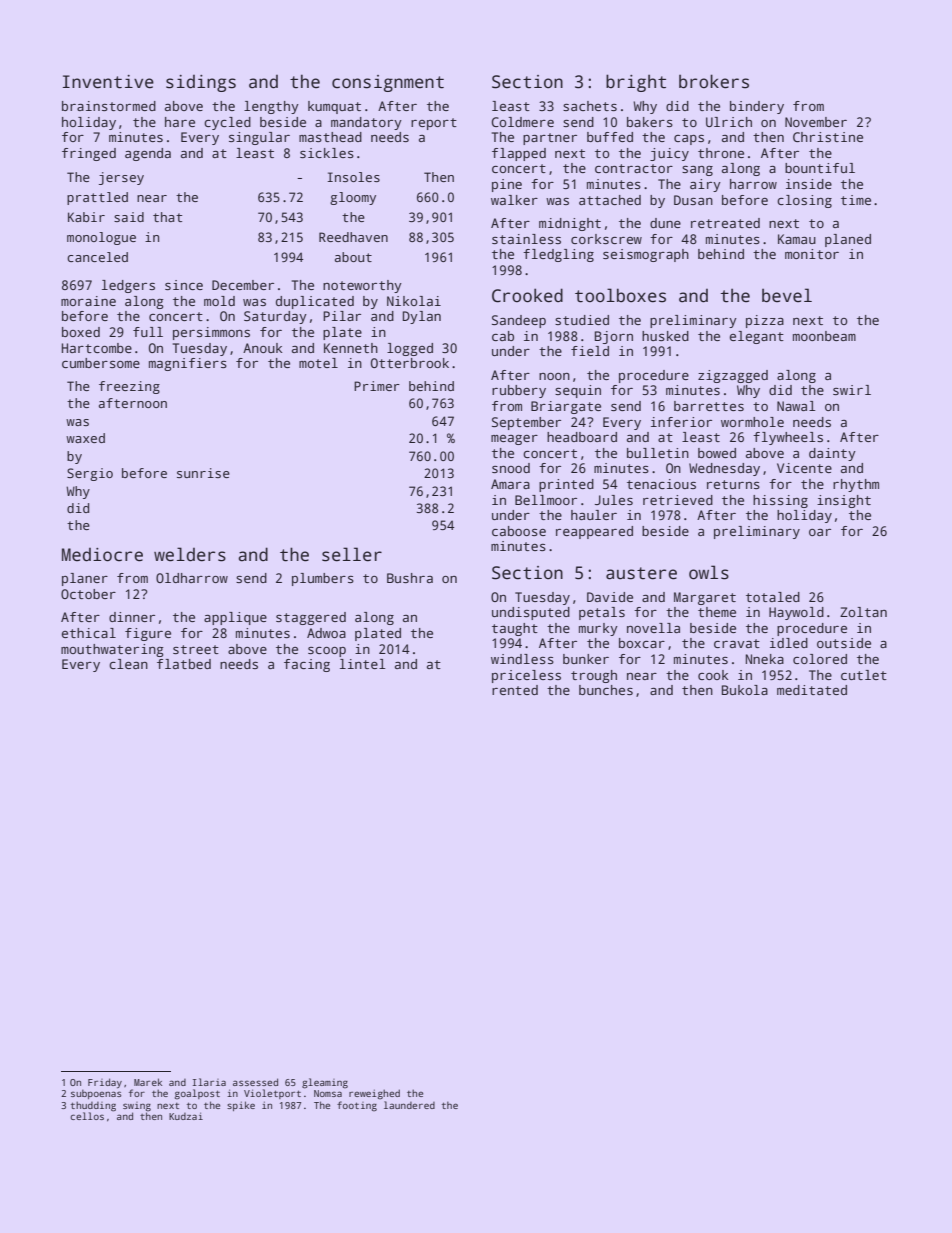  Describe the element at coordinates (745, 690) in the page. I see `Bukola` at that location.
